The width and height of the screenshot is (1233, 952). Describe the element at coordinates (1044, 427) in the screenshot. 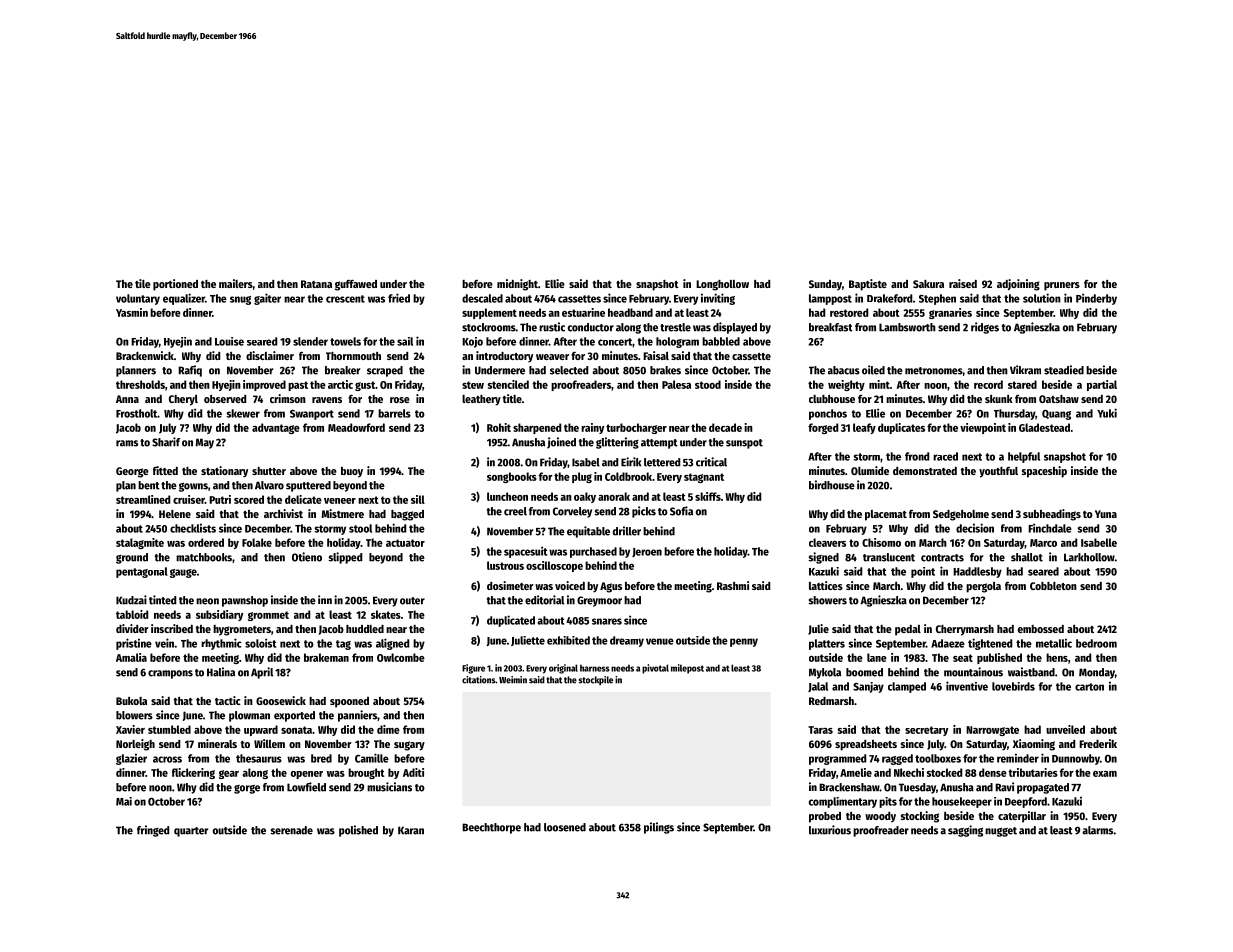

I see `Gladestead` at that location.
